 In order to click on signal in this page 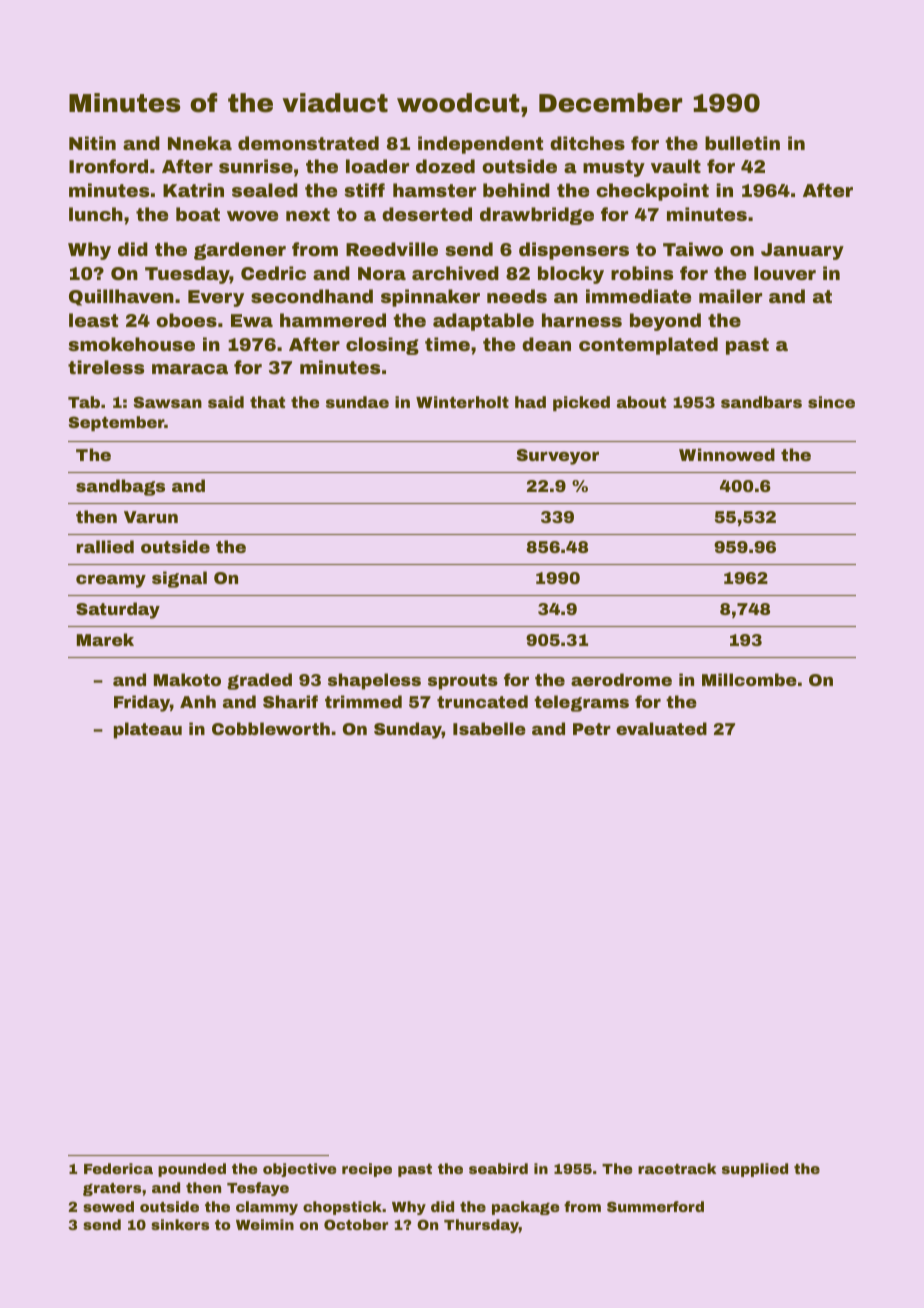, I will do `click(179, 579)`.
